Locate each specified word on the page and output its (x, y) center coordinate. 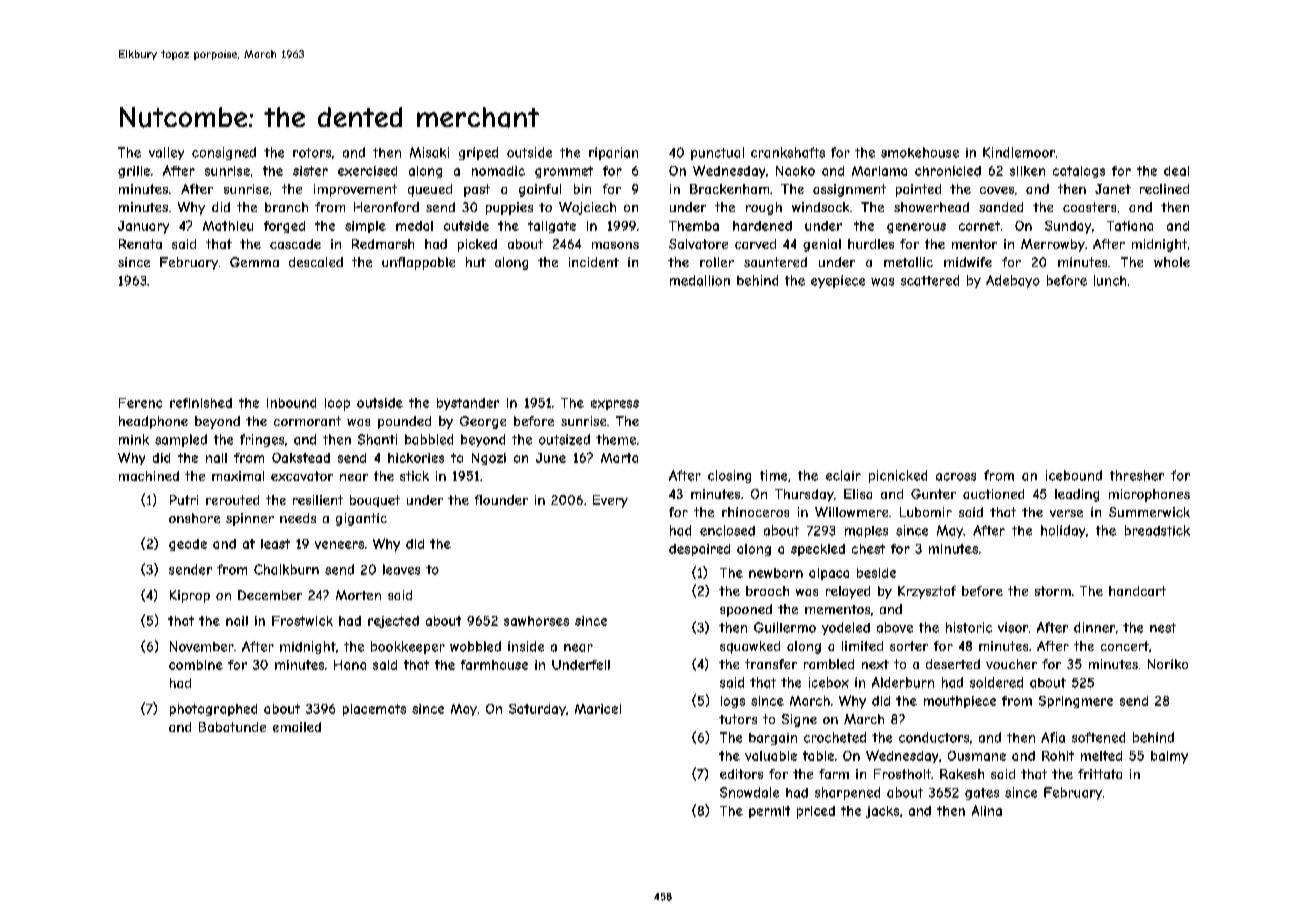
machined (149, 476)
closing (729, 476)
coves (997, 190)
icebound (1074, 475)
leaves (401, 569)
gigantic (361, 519)
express (615, 405)
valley (166, 153)
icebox (829, 682)
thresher (1137, 475)
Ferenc (140, 403)
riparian (613, 153)
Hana (350, 665)
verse (1066, 513)
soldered (996, 682)
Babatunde (232, 727)
